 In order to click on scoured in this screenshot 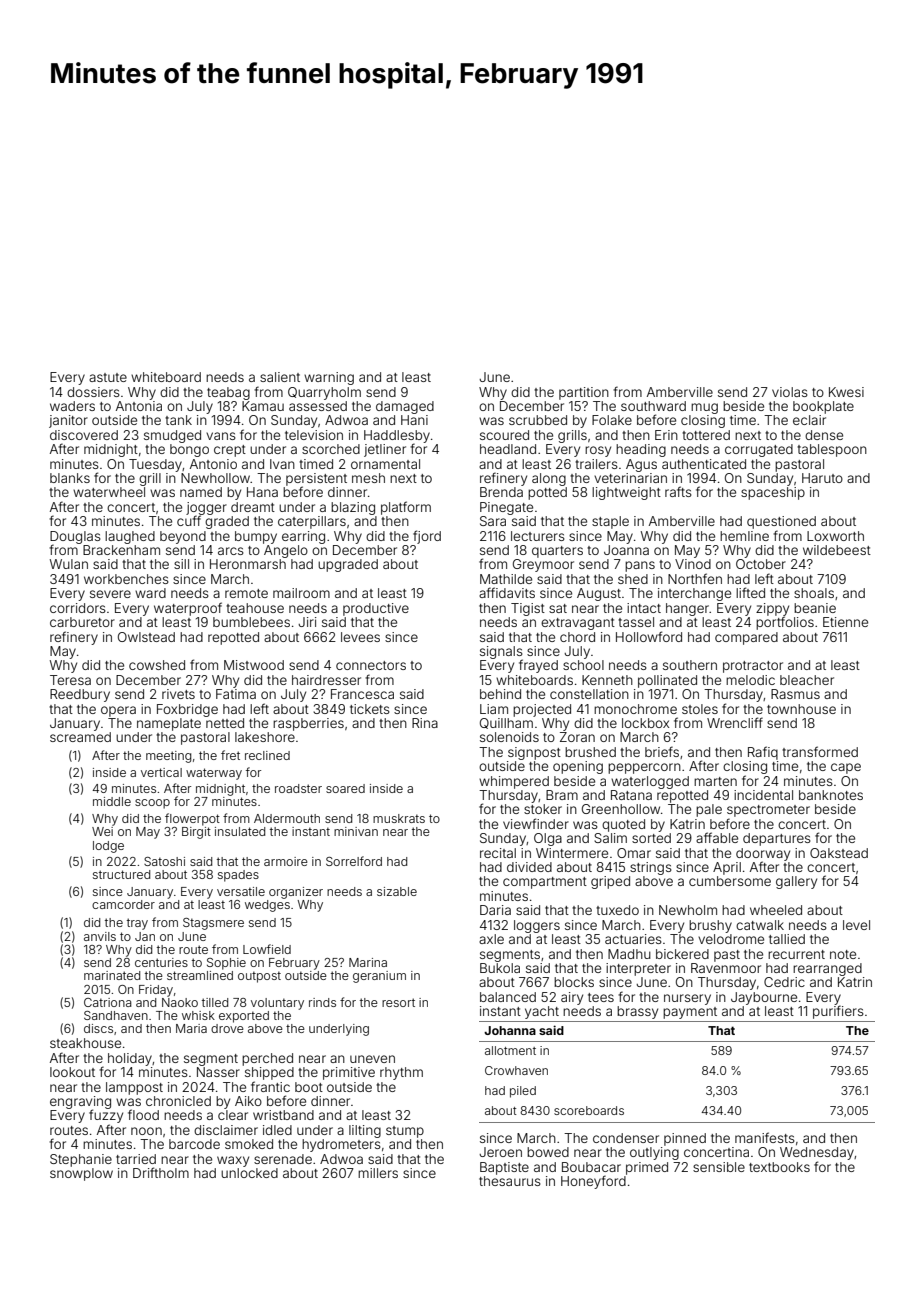, I will do `click(504, 435)`.
